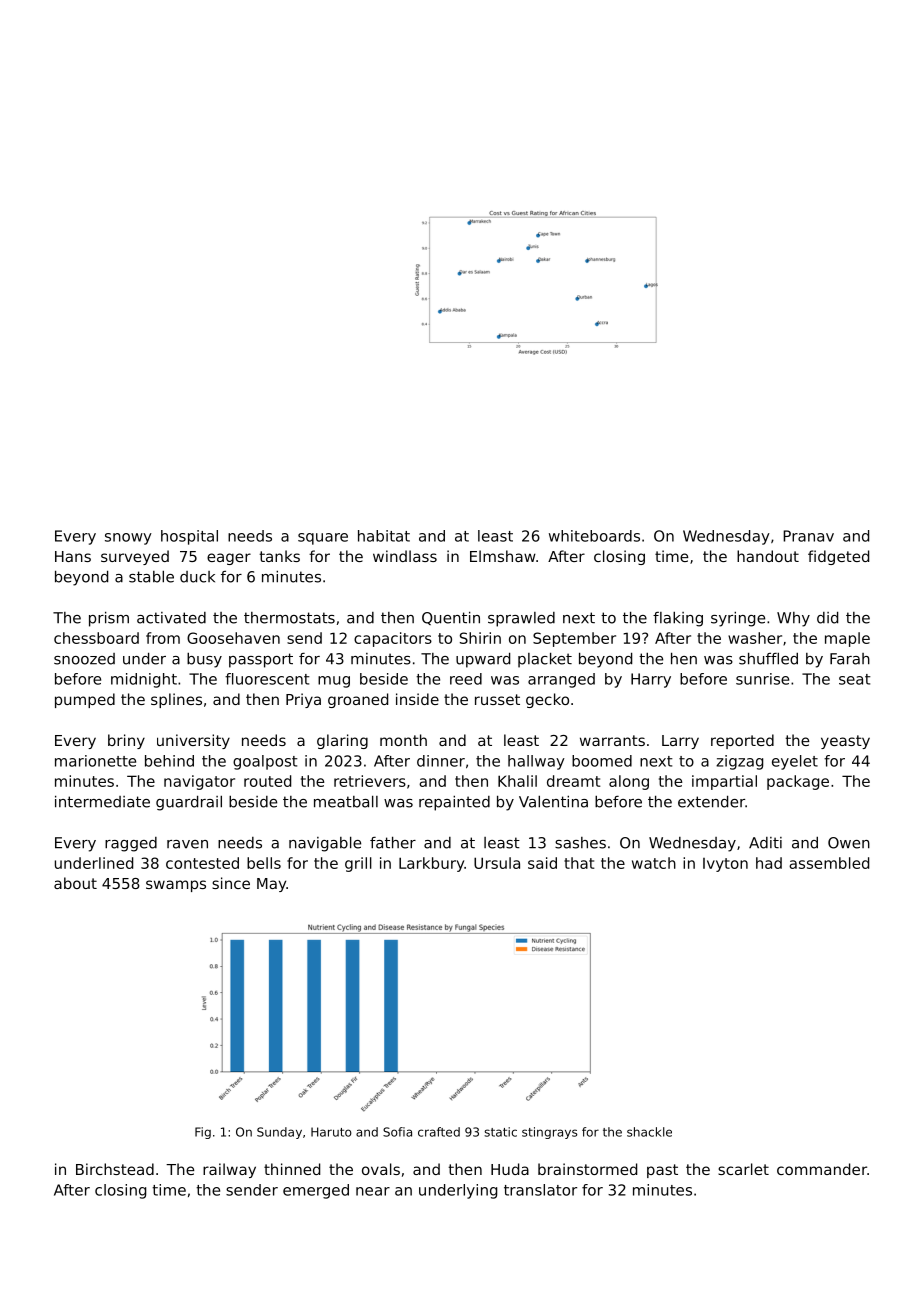  I want to click on about, so click(75, 883).
